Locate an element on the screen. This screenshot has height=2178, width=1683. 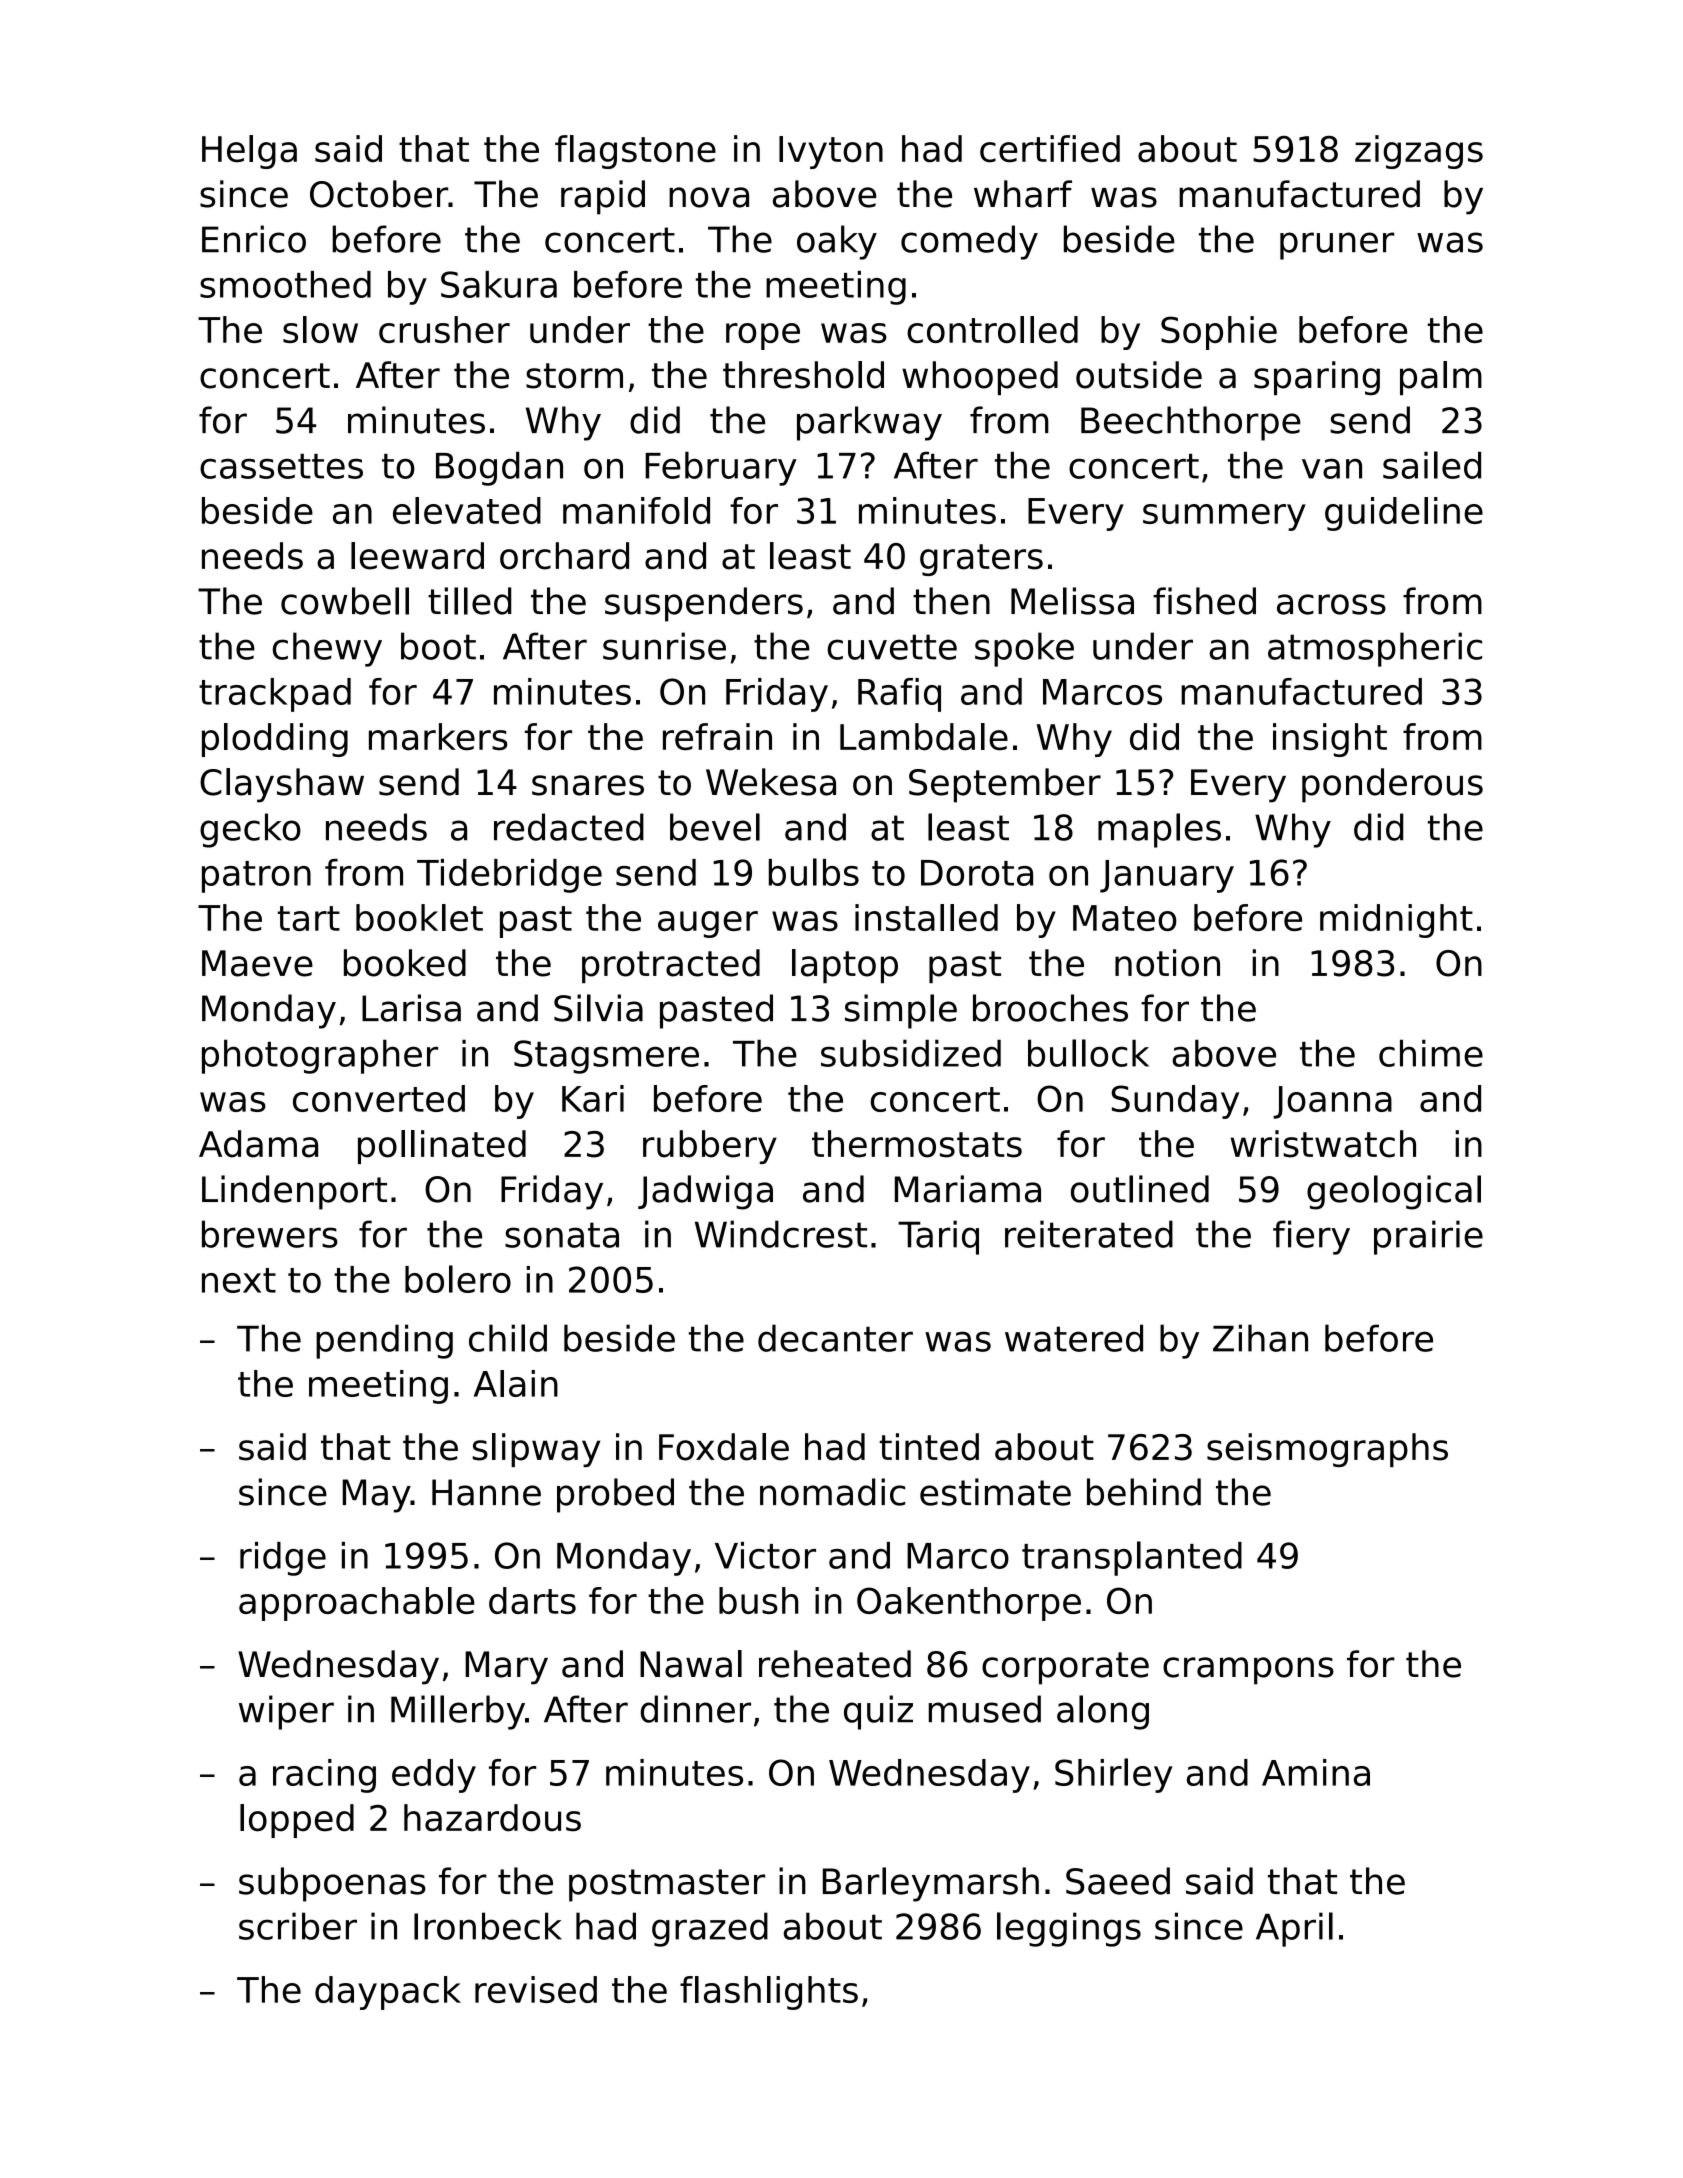
Windcrest is located at coordinates (781, 1234).
